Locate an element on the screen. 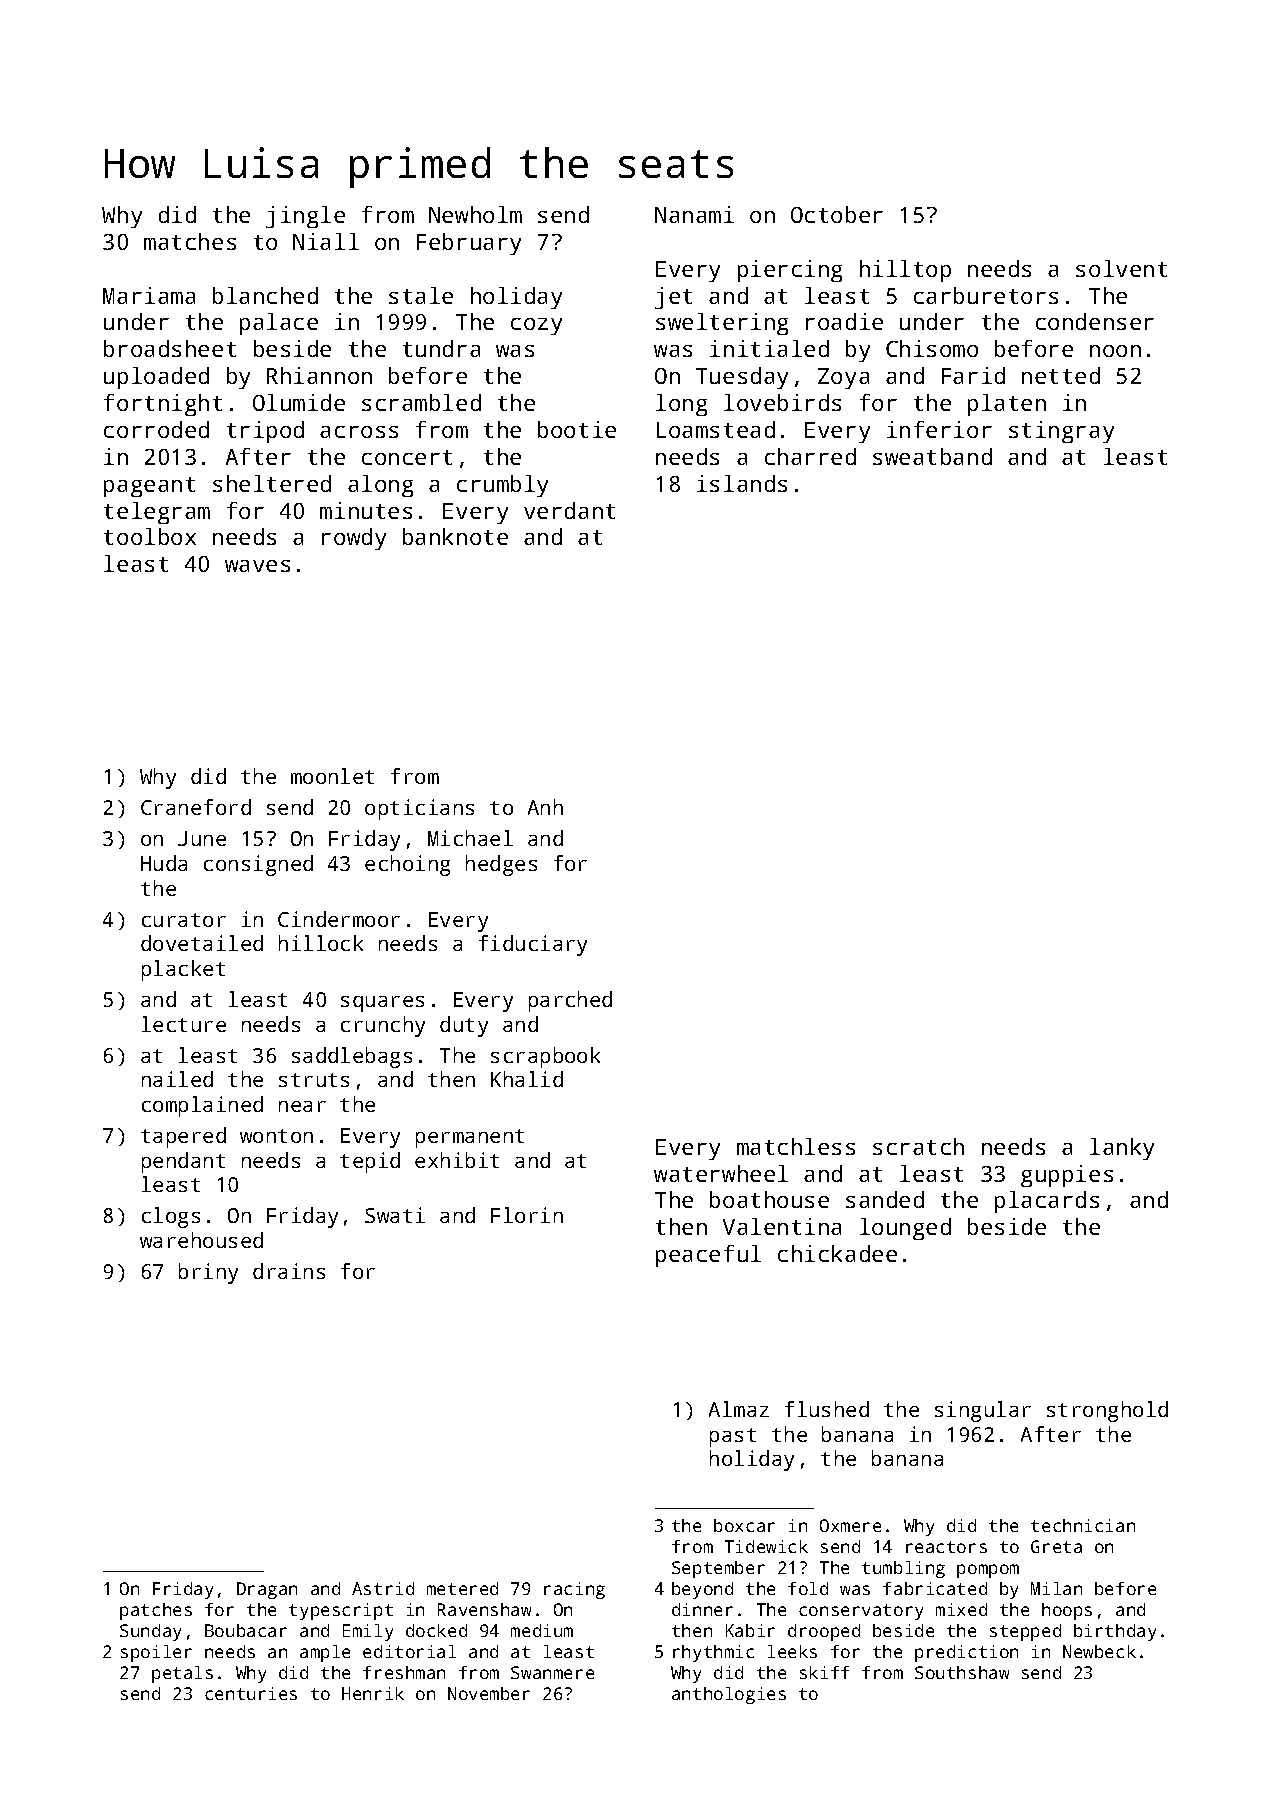 Image resolution: width=1281 pixels, height=1811 pixels. boxcar is located at coordinates (744, 1525).
